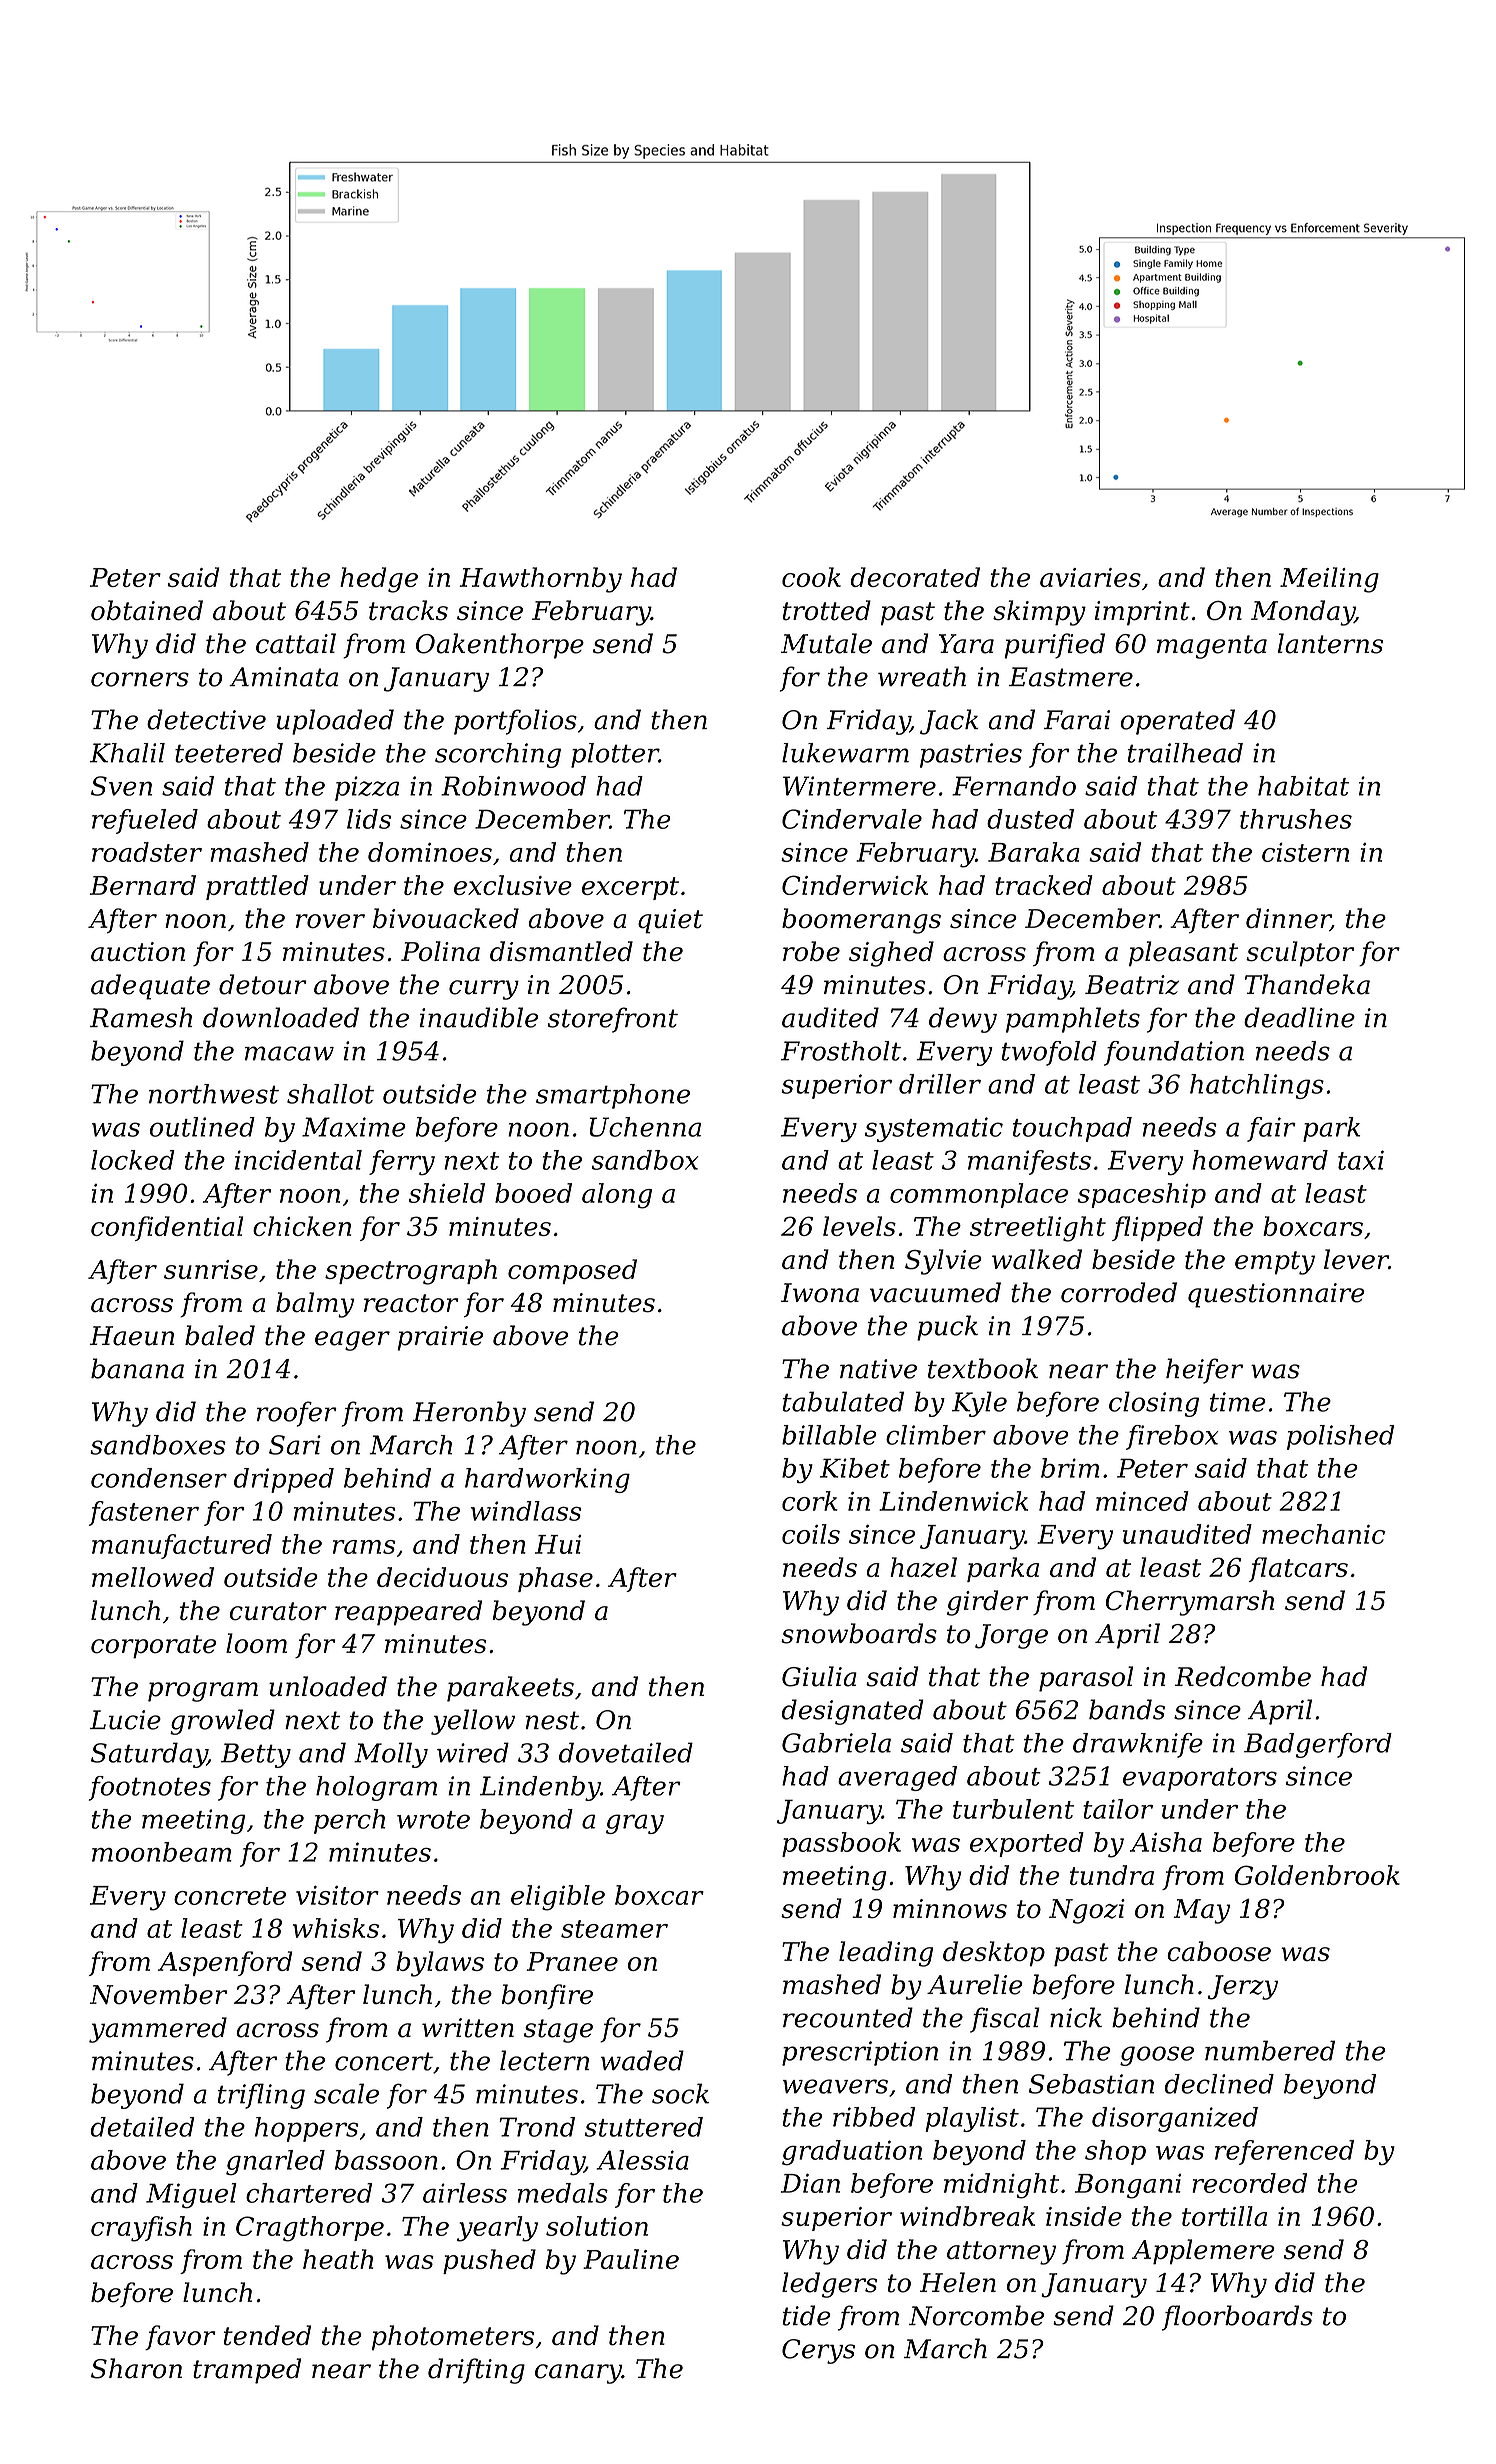 The width and height of the page is (1496, 2464). What do you see at coordinates (136, 2368) in the page?
I see `Sharon` at bounding box center [136, 2368].
